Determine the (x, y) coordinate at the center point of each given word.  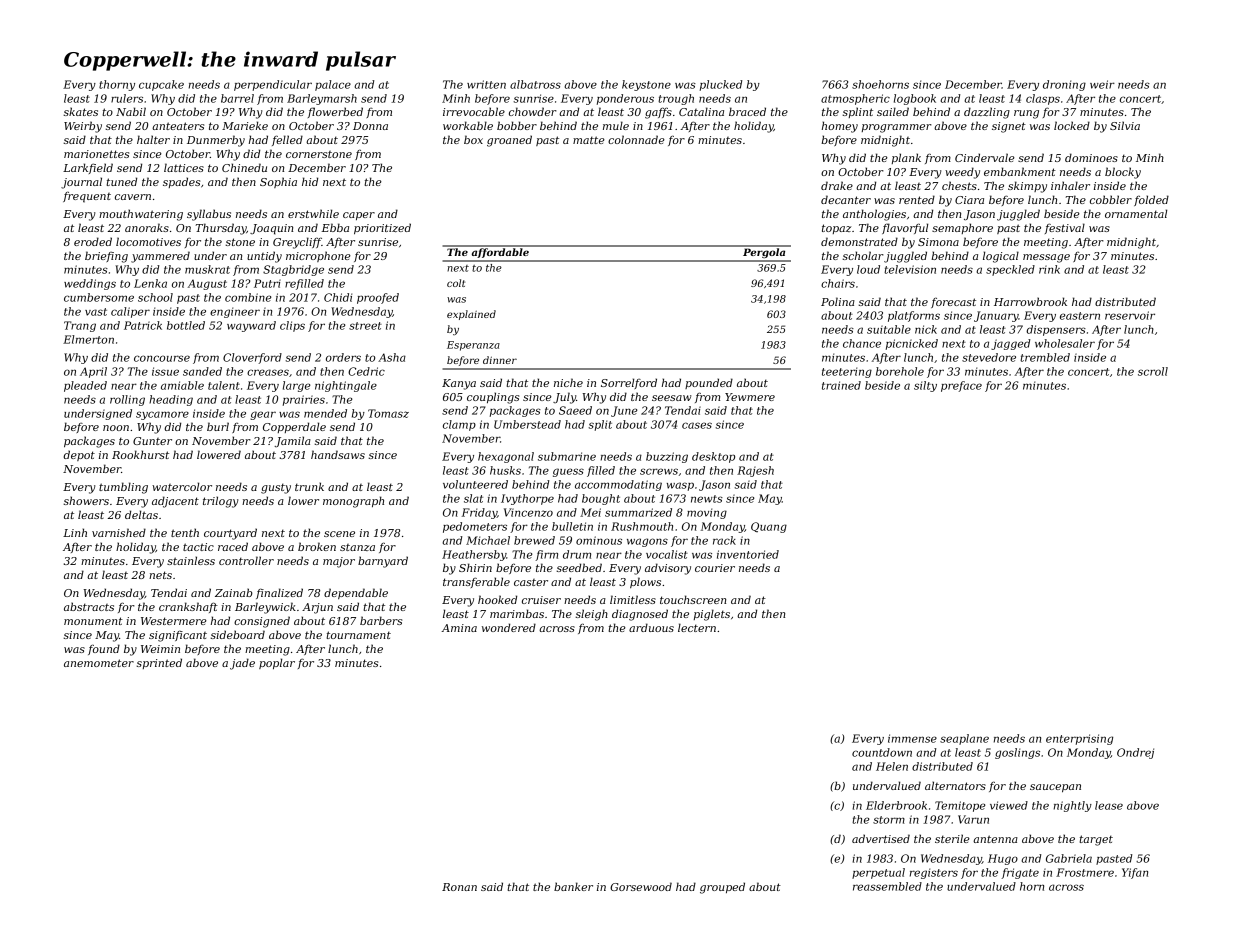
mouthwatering (141, 215)
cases (697, 425)
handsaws (338, 454)
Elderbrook (896, 805)
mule (616, 125)
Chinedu (244, 167)
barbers (381, 620)
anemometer (99, 663)
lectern (697, 627)
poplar (277, 663)
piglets (712, 615)
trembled (1045, 357)
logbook (915, 99)
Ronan (459, 887)
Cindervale (985, 157)
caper (359, 216)
